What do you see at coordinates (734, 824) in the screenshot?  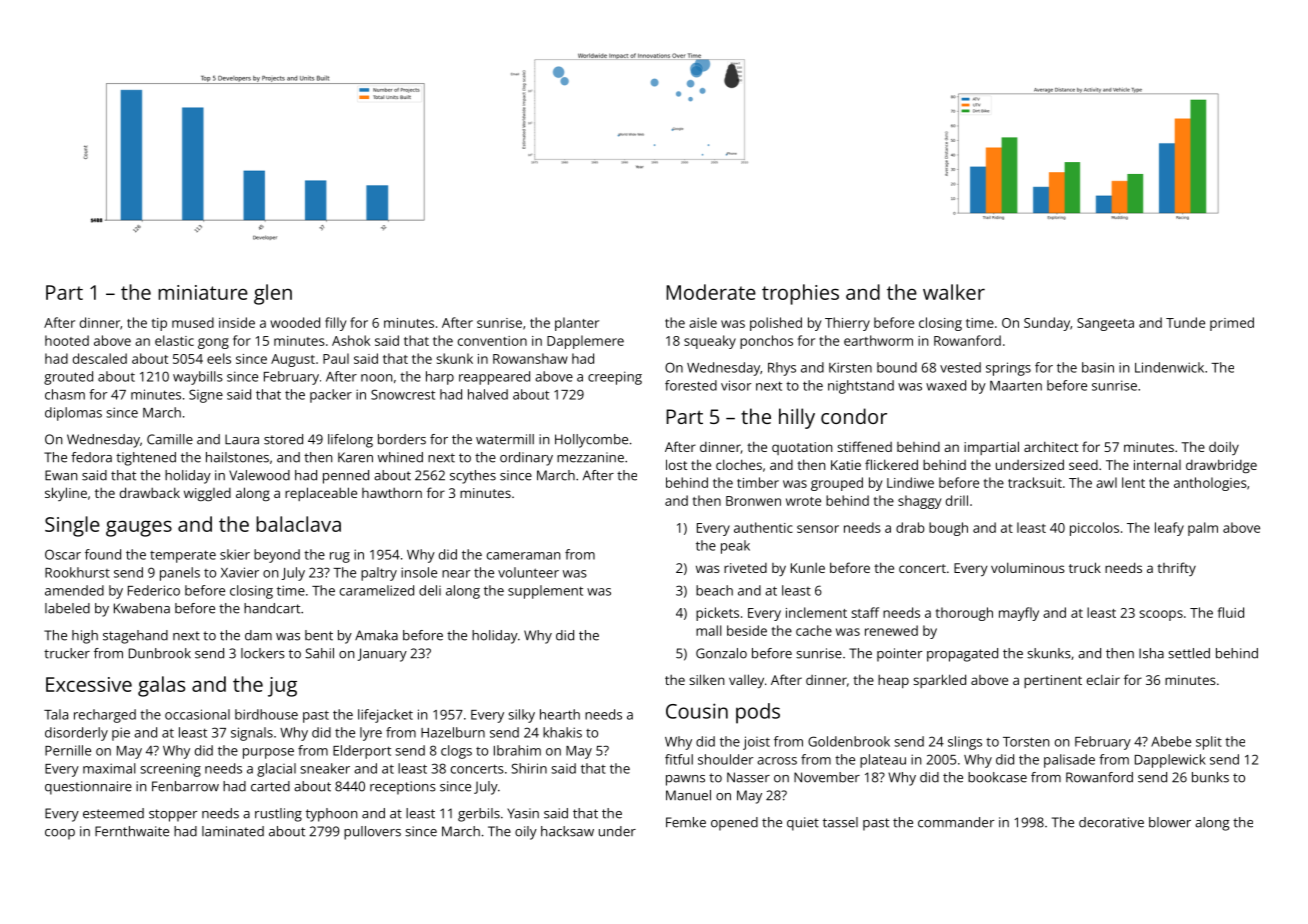 I see `opened` at bounding box center [734, 824].
